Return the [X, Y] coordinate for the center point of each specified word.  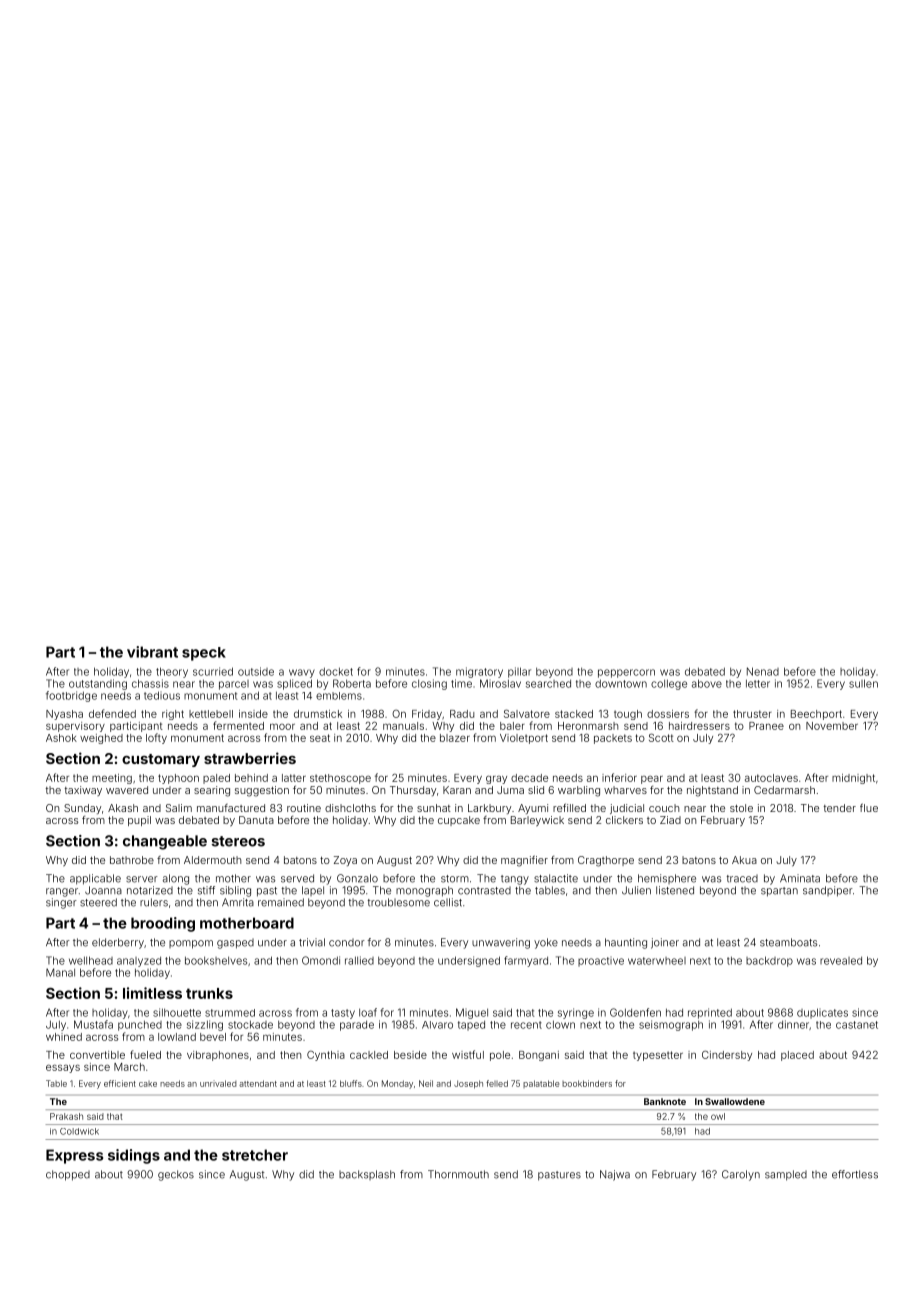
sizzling [205, 1025]
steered [98, 902]
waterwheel [657, 961]
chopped [68, 1175]
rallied [359, 960]
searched [548, 684]
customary [161, 760]
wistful [468, 1054]
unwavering [501, 943]
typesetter [658, 1056]
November [832, 726]
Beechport [816, 715]
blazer [455, 738]
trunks [209, 993]
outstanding [98, 684]
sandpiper [828, 891]
